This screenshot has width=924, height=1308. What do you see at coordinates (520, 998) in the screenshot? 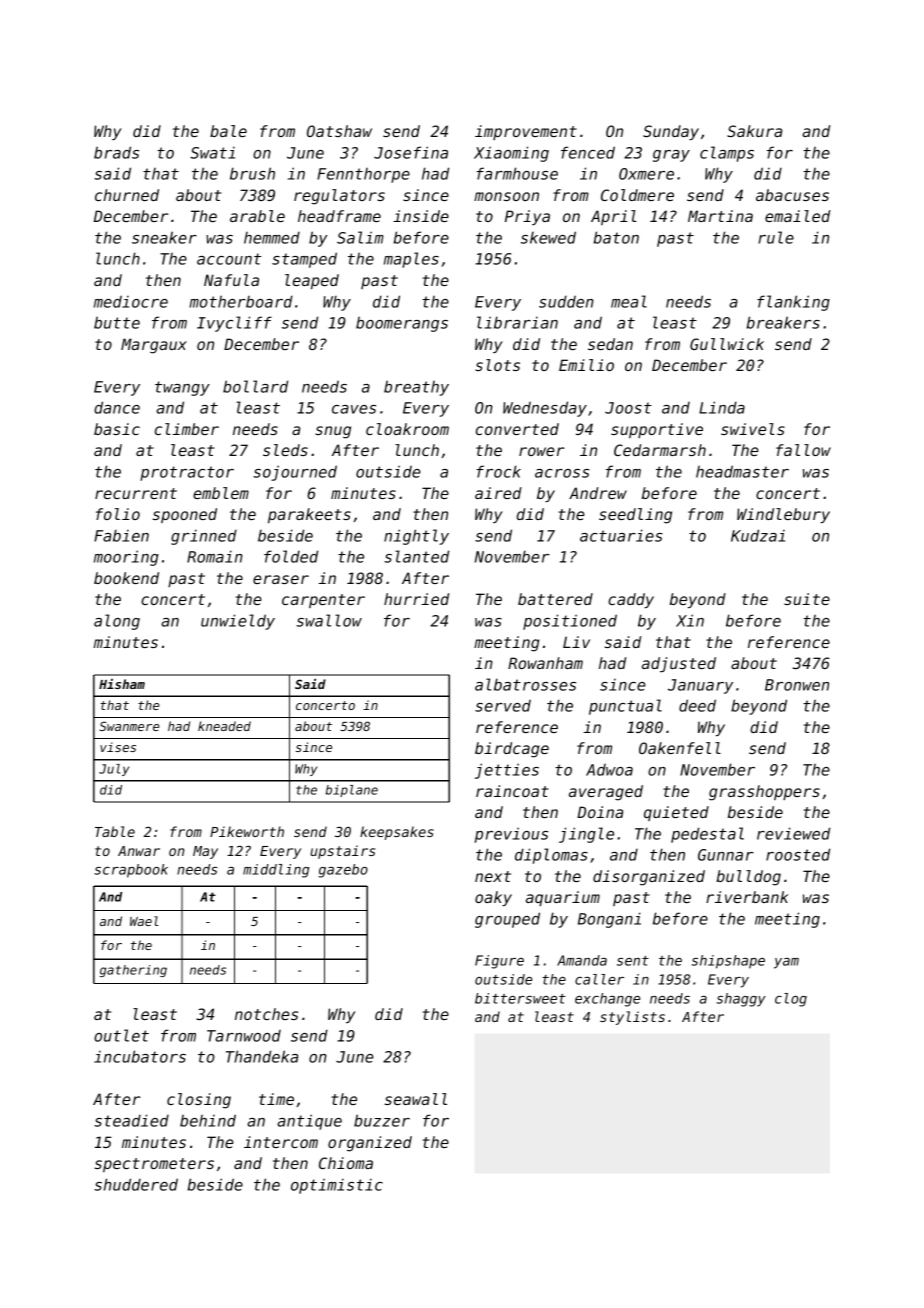
I see `bittersweet` at bounding box center [520, 998].
